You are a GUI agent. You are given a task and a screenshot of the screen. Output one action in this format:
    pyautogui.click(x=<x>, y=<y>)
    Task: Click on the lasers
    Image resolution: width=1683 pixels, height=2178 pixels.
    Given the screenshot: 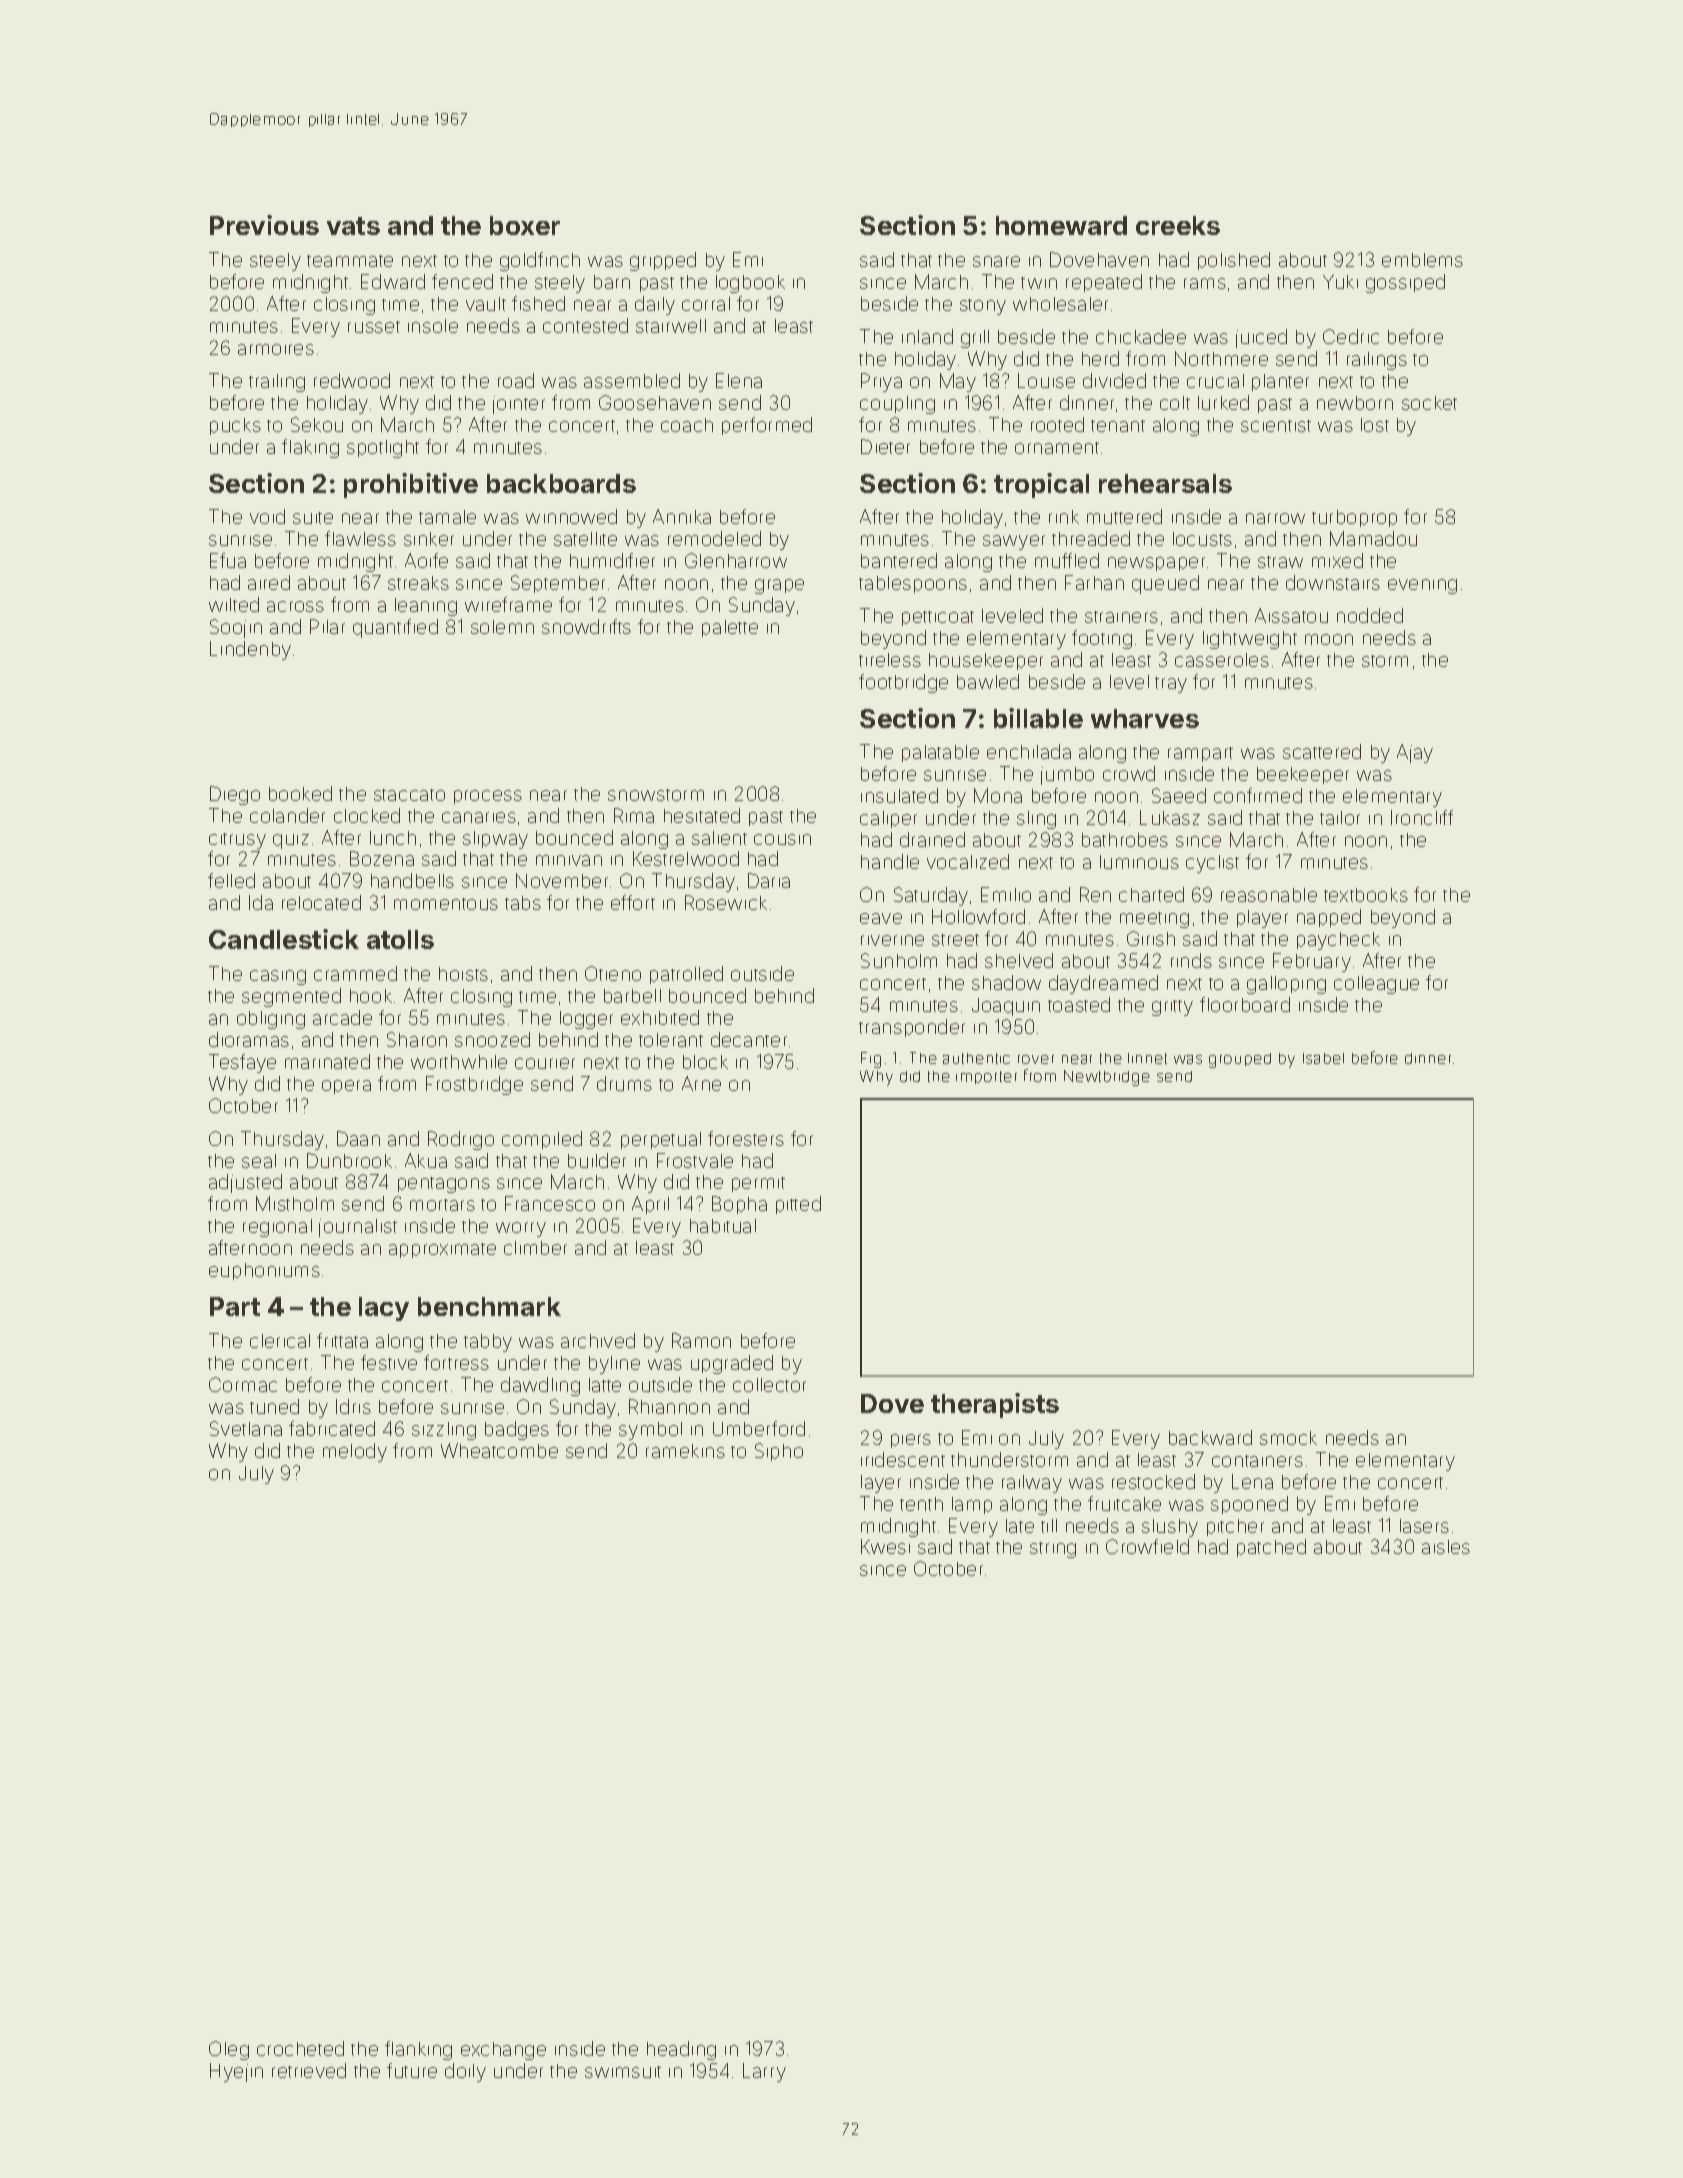 What is the action you would take?
    pyautogui.click(x=1424, y=1526)
